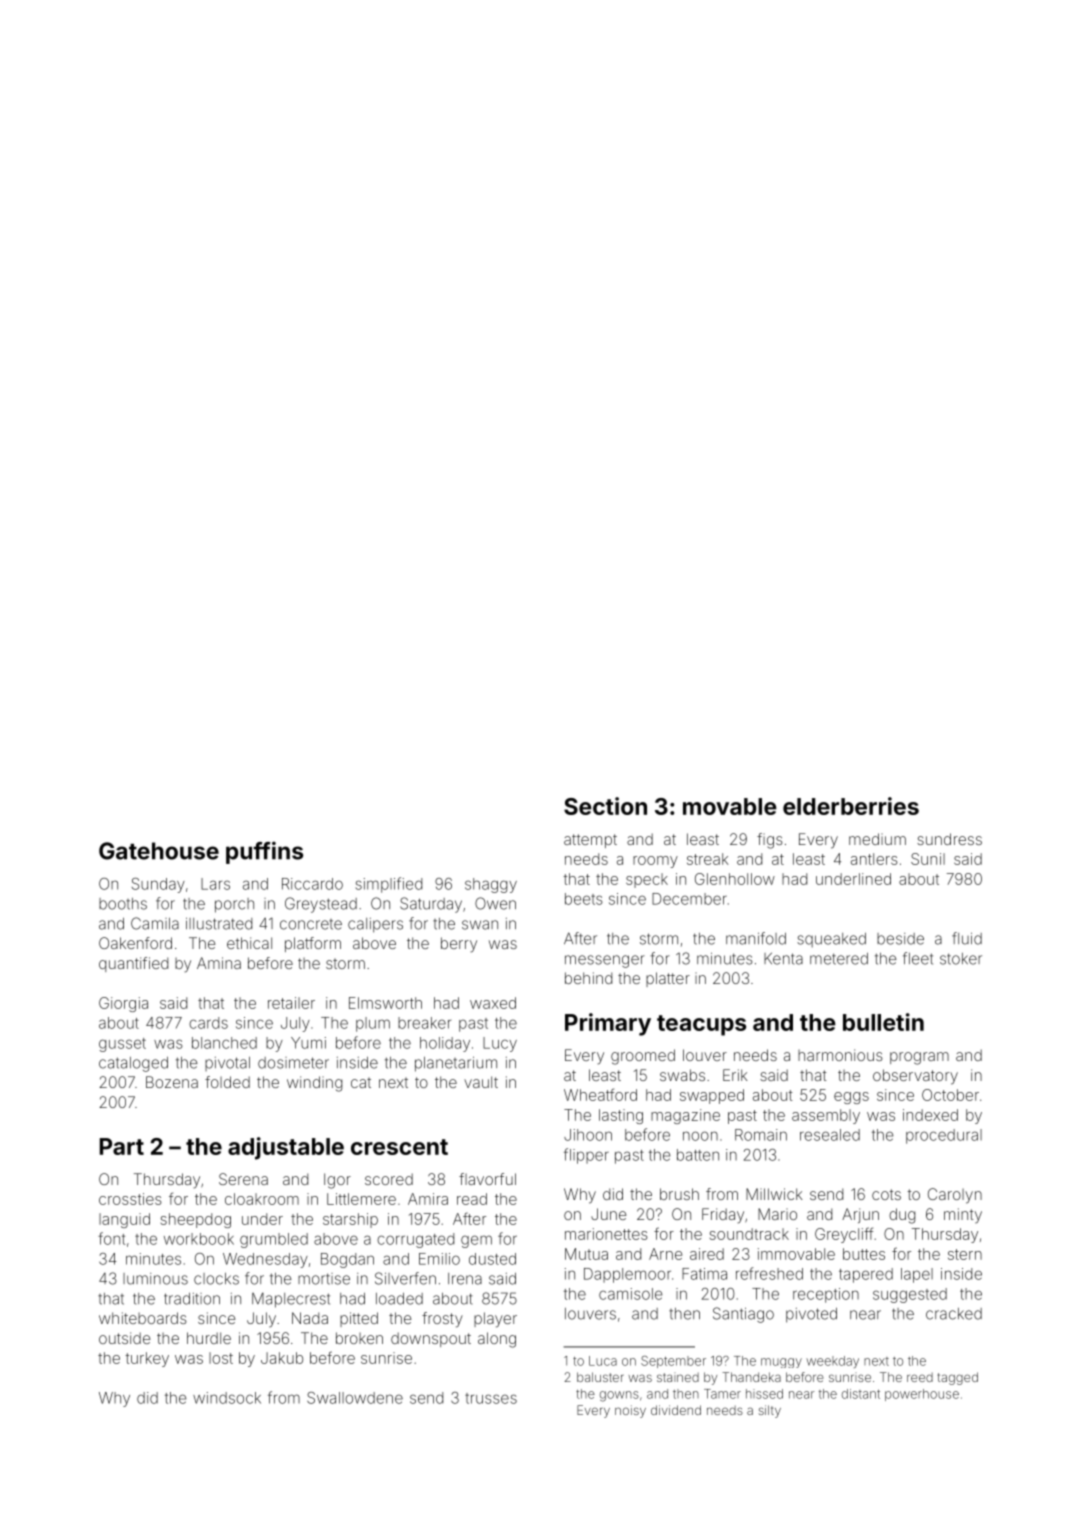  Describe the element at coordinates (159, 851) in the screenshot. I see `Gatehouse` at that location.
